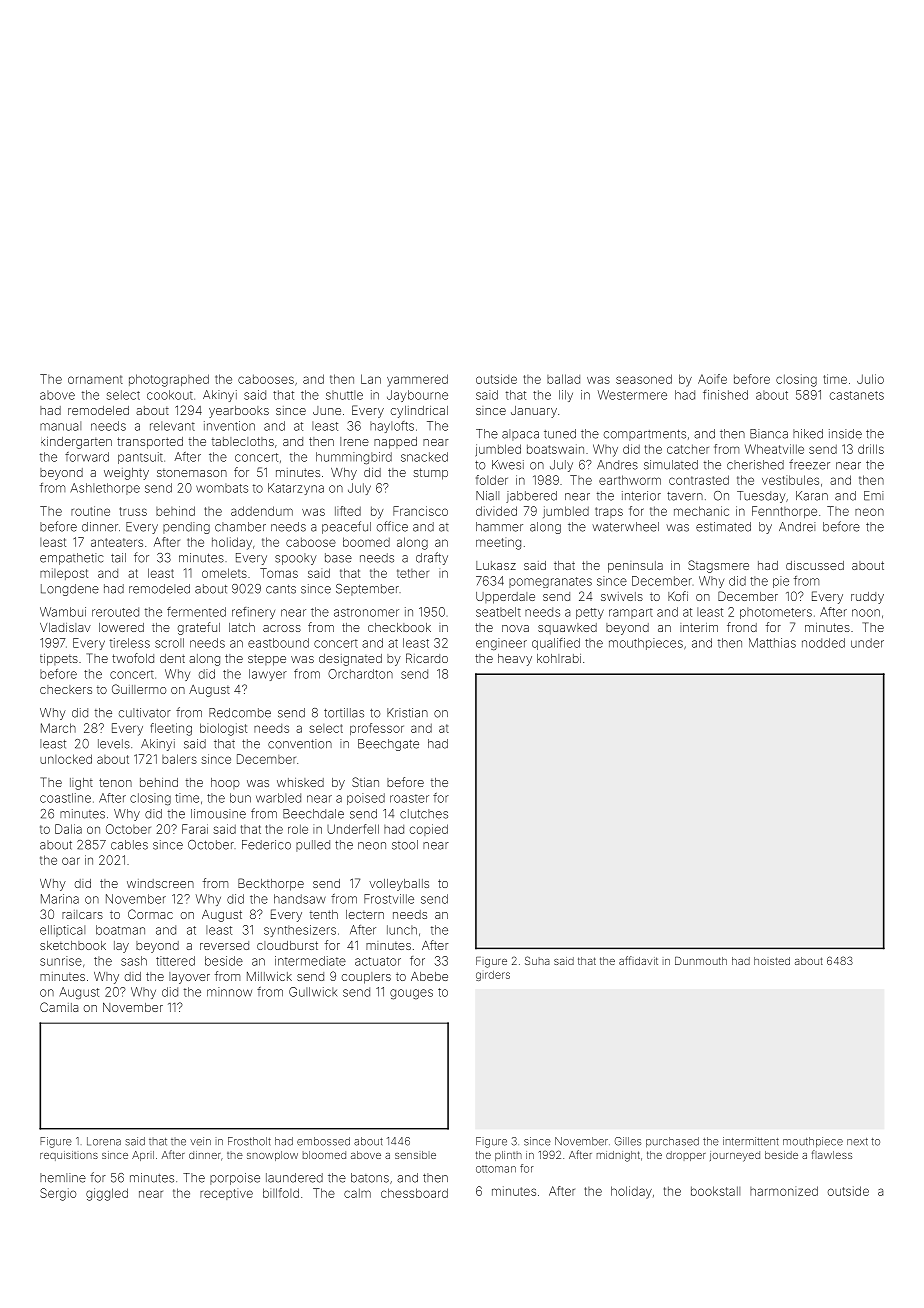 Image resolution: width=924 pixels, height=1308 pixels. What do you see at coordinates (115, 782) in the screenshot?
I see `tenon` at bounding box center [115, 782].
